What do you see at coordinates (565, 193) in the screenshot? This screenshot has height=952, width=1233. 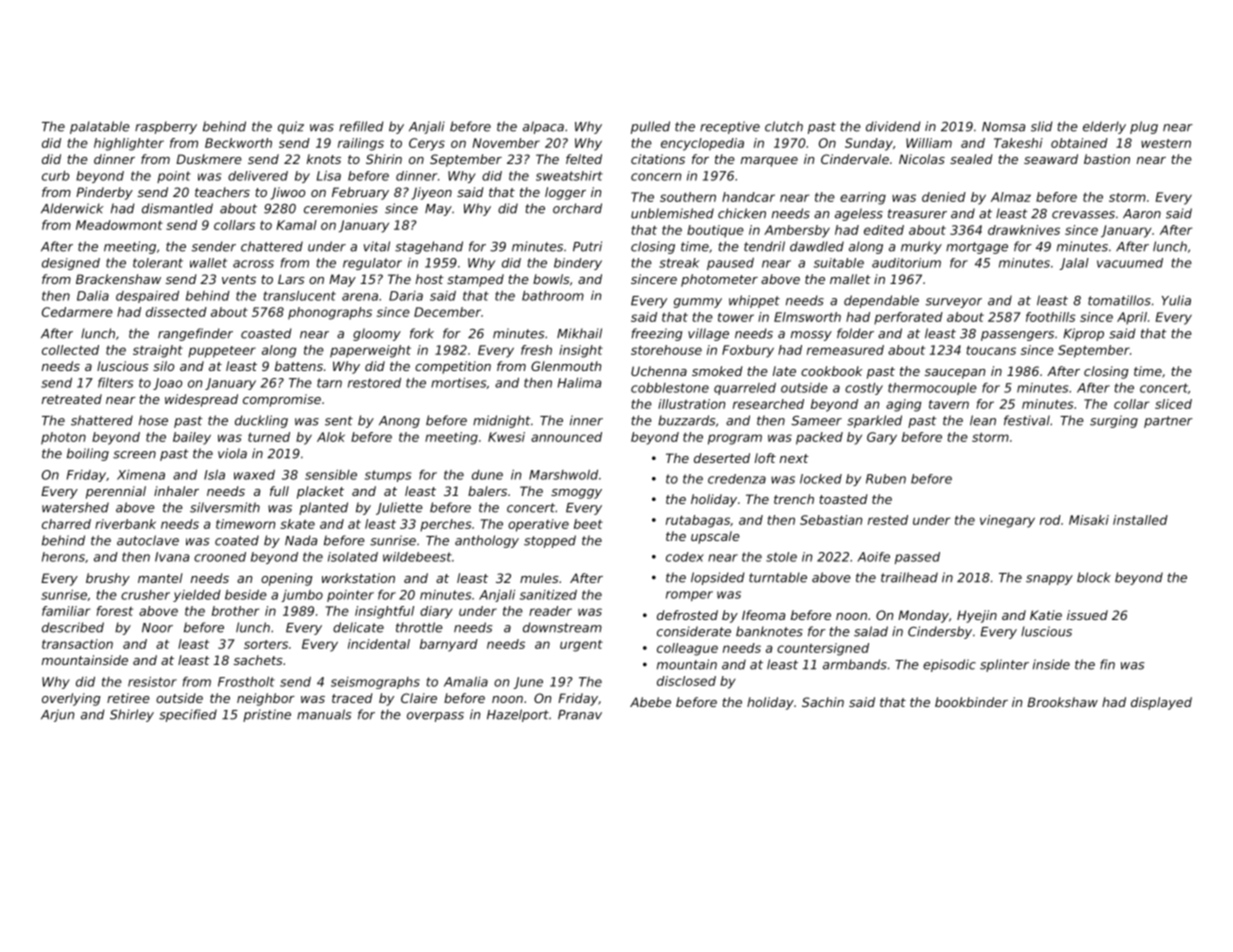 I see `logger` at bounding box center [565, 193].
